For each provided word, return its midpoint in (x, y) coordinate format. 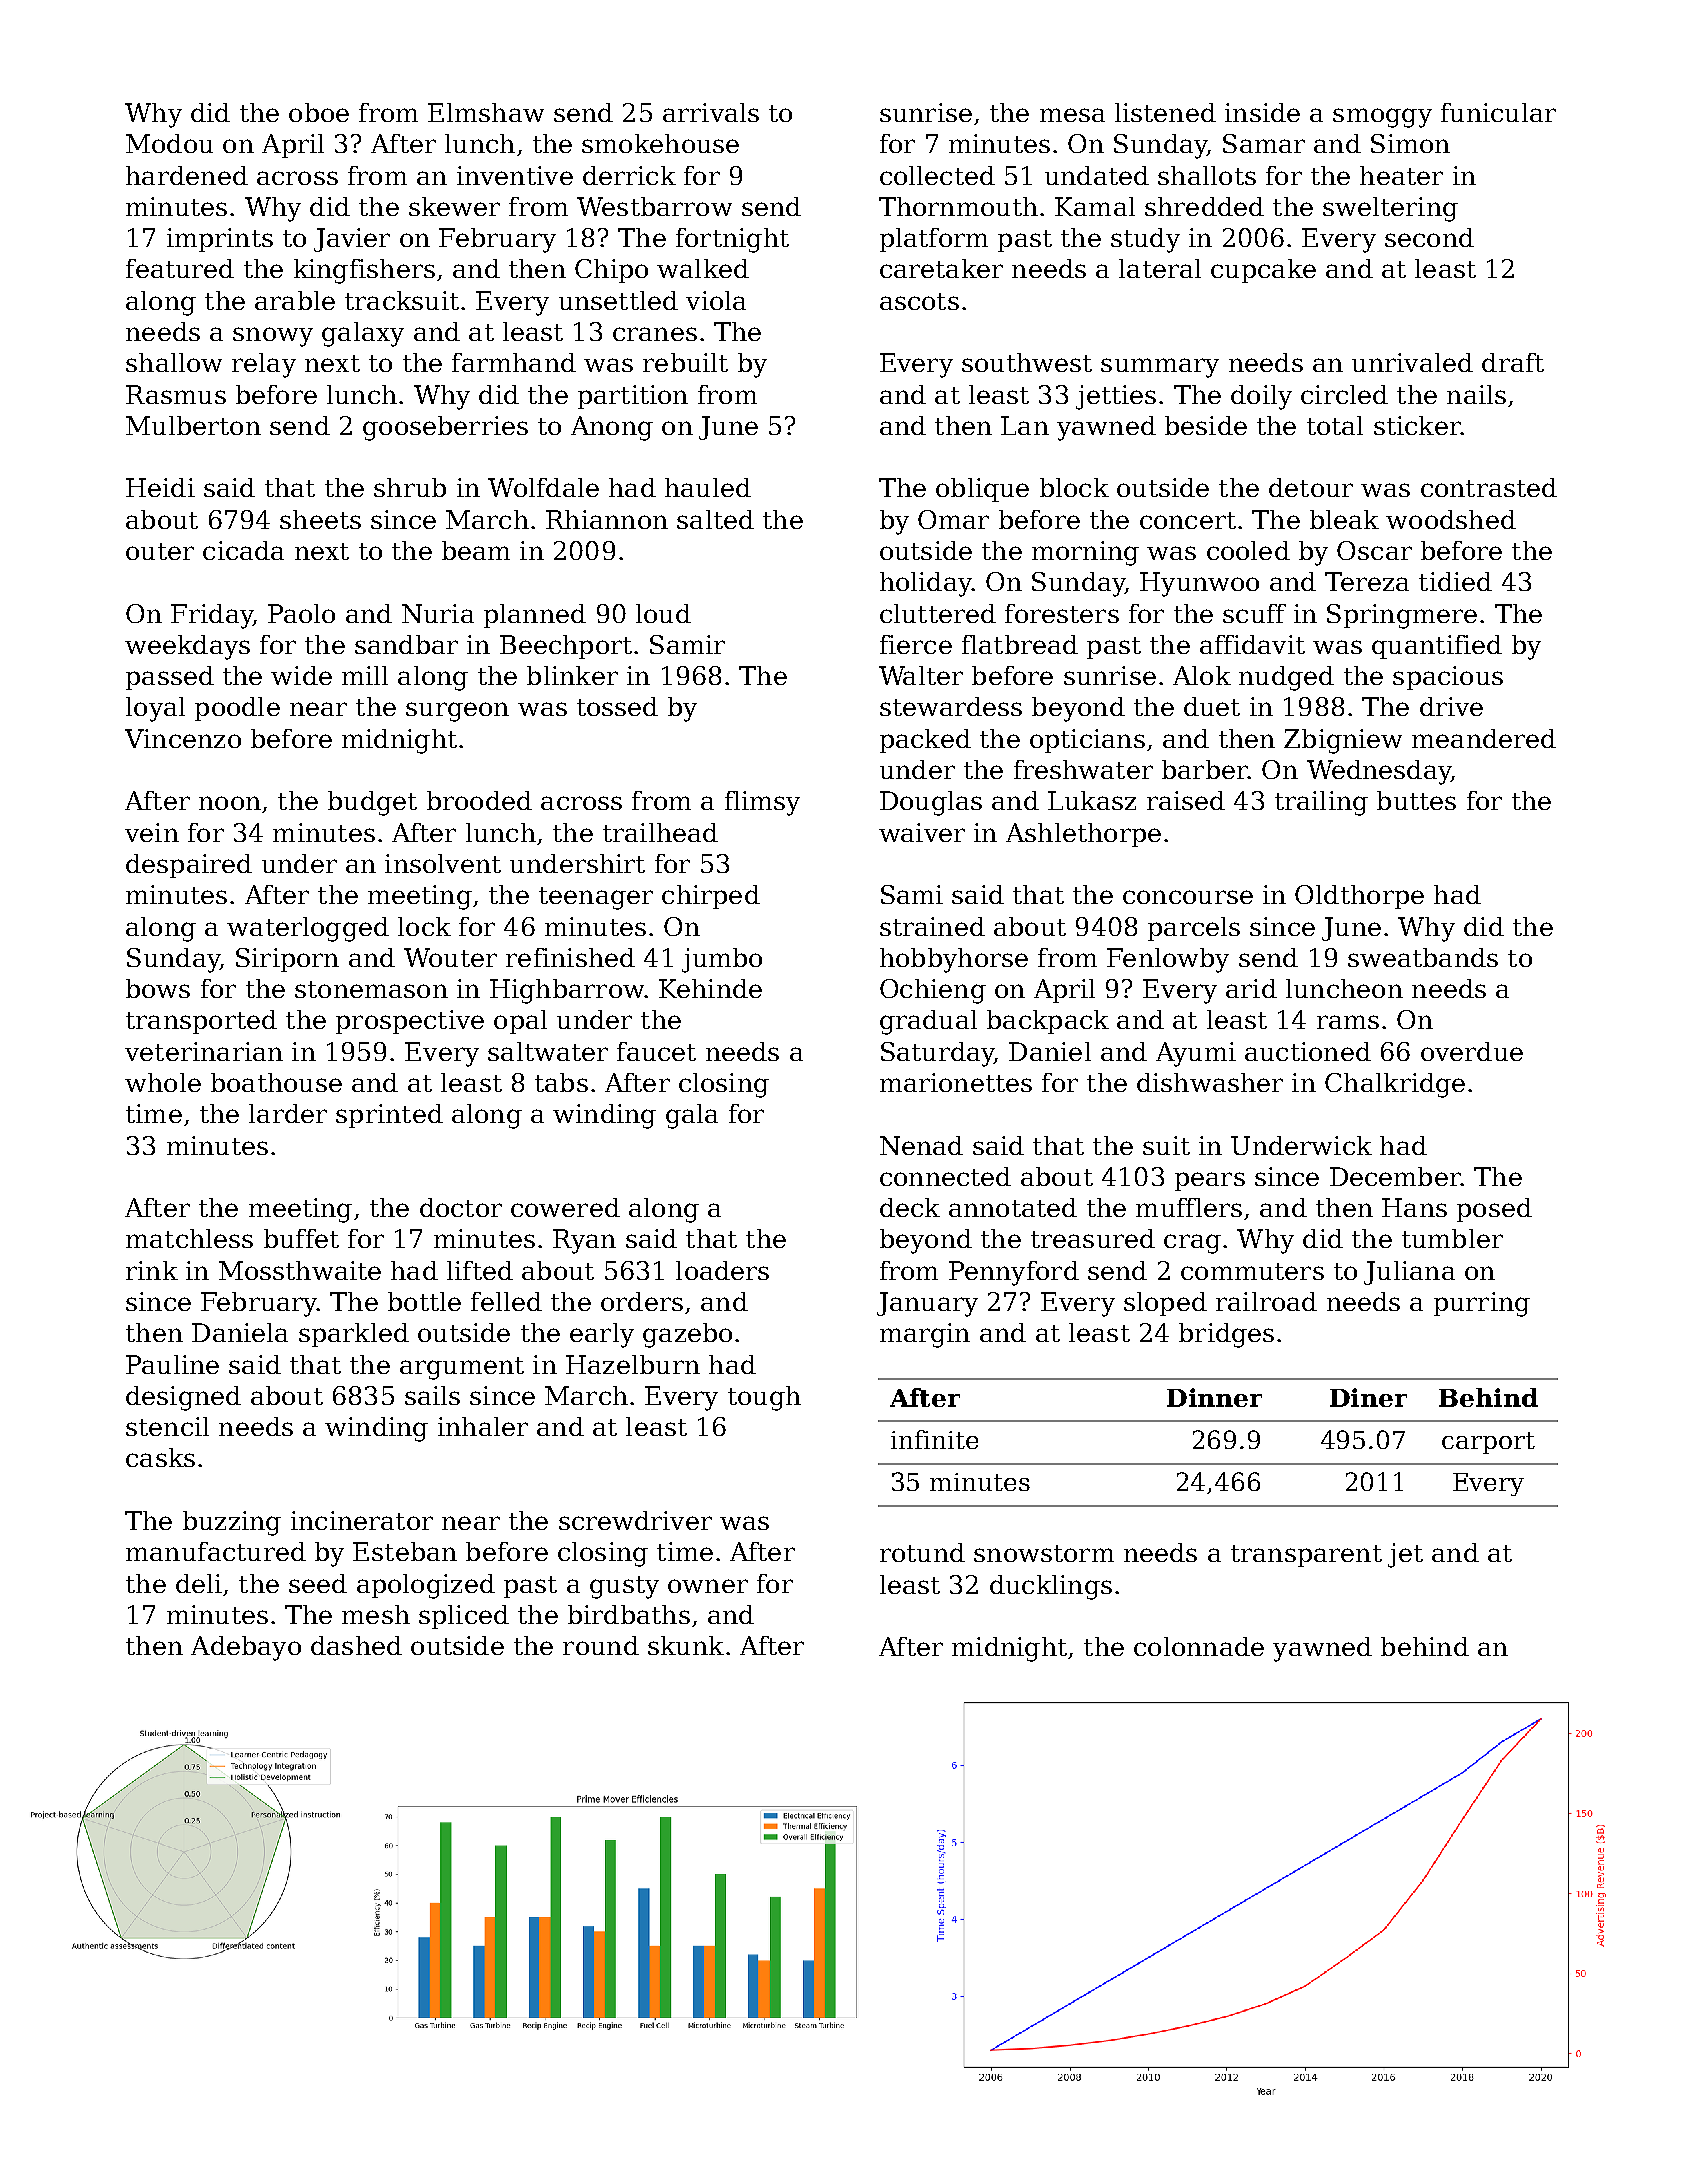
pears (1210, 1181)
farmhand (514, 362)
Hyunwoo (1199, 584)
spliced (464, 1617)
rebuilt (685, 362)
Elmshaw (486, 112)
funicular (1498, 112)
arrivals (711, 112)
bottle (424, 1301)
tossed (617, 706)
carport (1488, 1443)
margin (925, 1335)
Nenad (921, 1145)
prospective (410, 1022)
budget (372, 803)
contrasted (1489, 487)
